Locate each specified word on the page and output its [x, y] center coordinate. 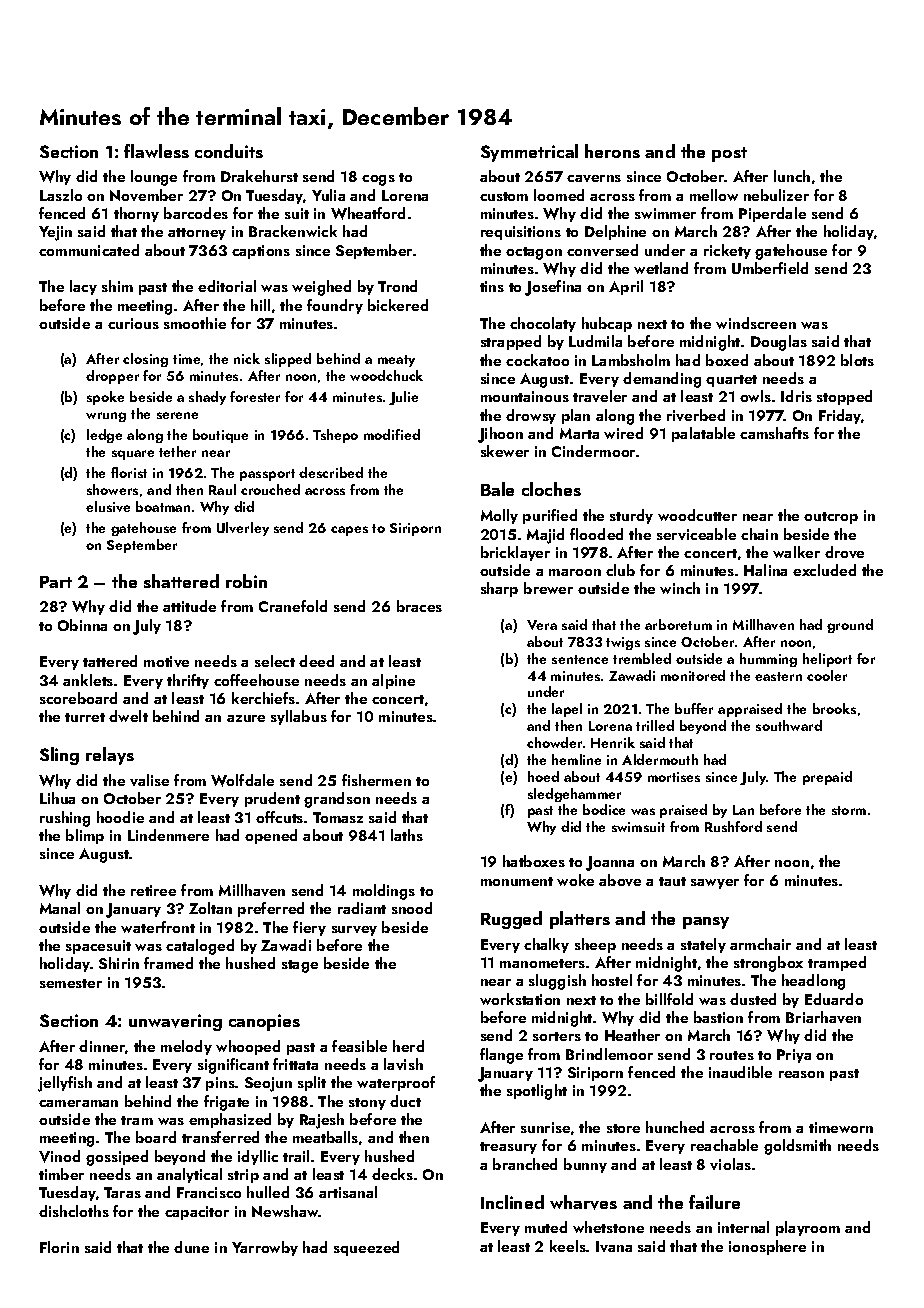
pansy [706, 923]
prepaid [827, 778]
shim [117, 286]
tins [492, 286]
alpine [393, 681]
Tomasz [338, 817]
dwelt [128, 716]
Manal [60, 908]
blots [857, 360]
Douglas [779, 343]
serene [177, 415]
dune [191, 1247]
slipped [288, 360]
